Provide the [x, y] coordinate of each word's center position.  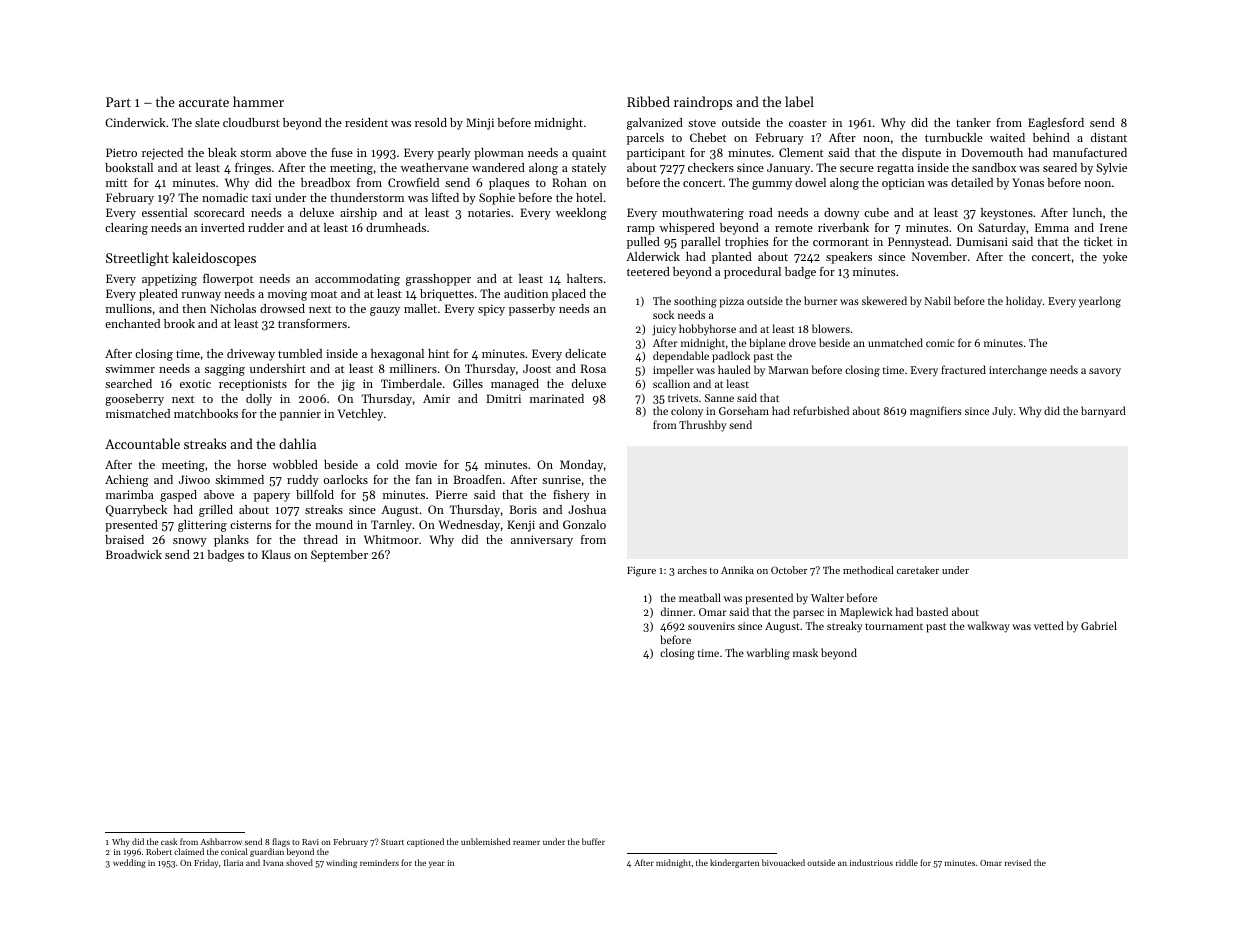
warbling [768, 654]
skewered [884, 300]
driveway [251, 355]
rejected [162, 154]
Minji [480, 124]
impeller [673, 371]
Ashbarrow [221, 841]
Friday [206, 863]
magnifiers [936, 412]
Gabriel [1099, 625]
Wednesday [469, 526]
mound [334, 524]
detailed [972, 182]
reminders [379, 862]
